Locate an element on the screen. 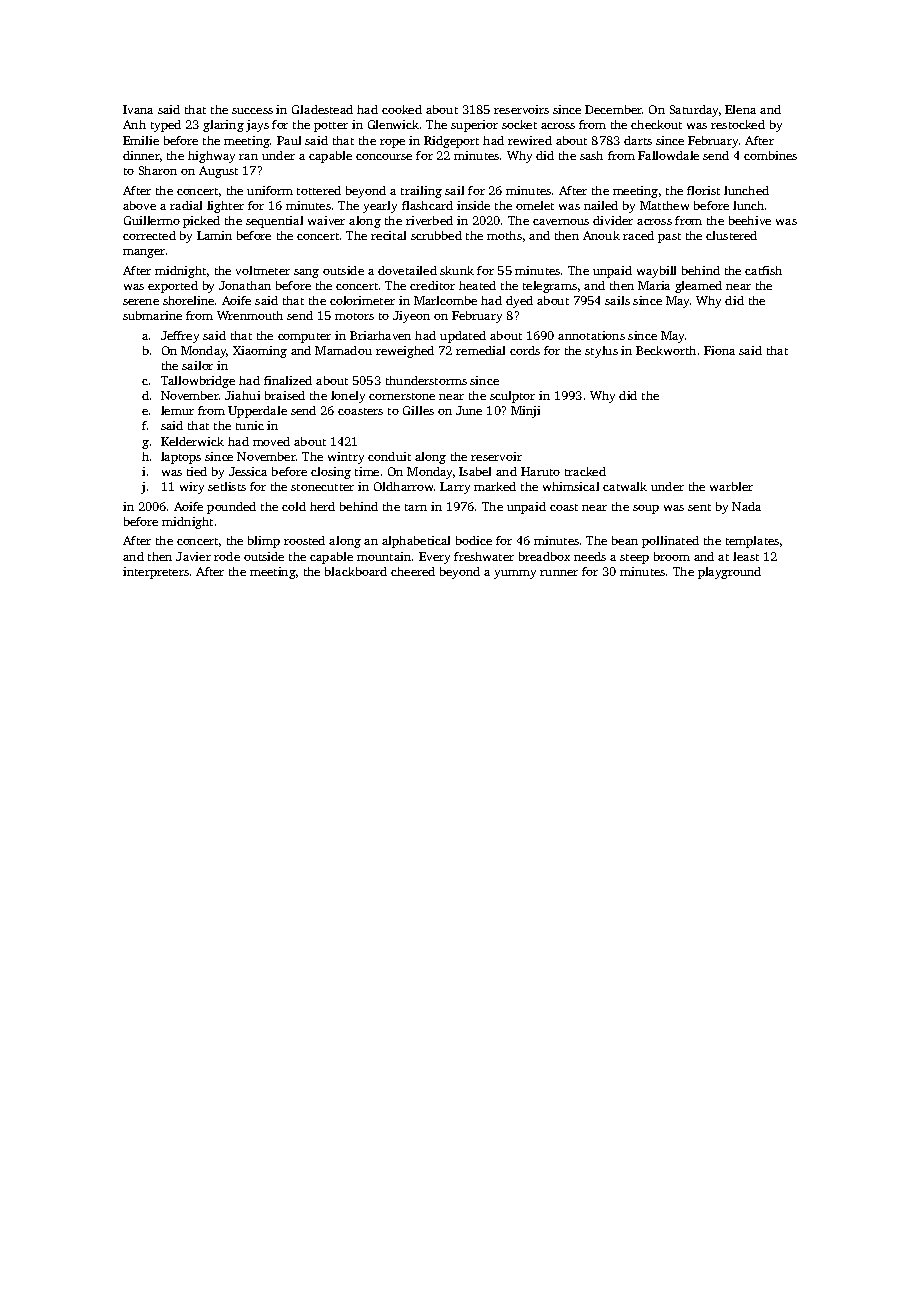 The width and height of the screenshot is (924, 1308). interpreters is located at coordinates (156, 573).
